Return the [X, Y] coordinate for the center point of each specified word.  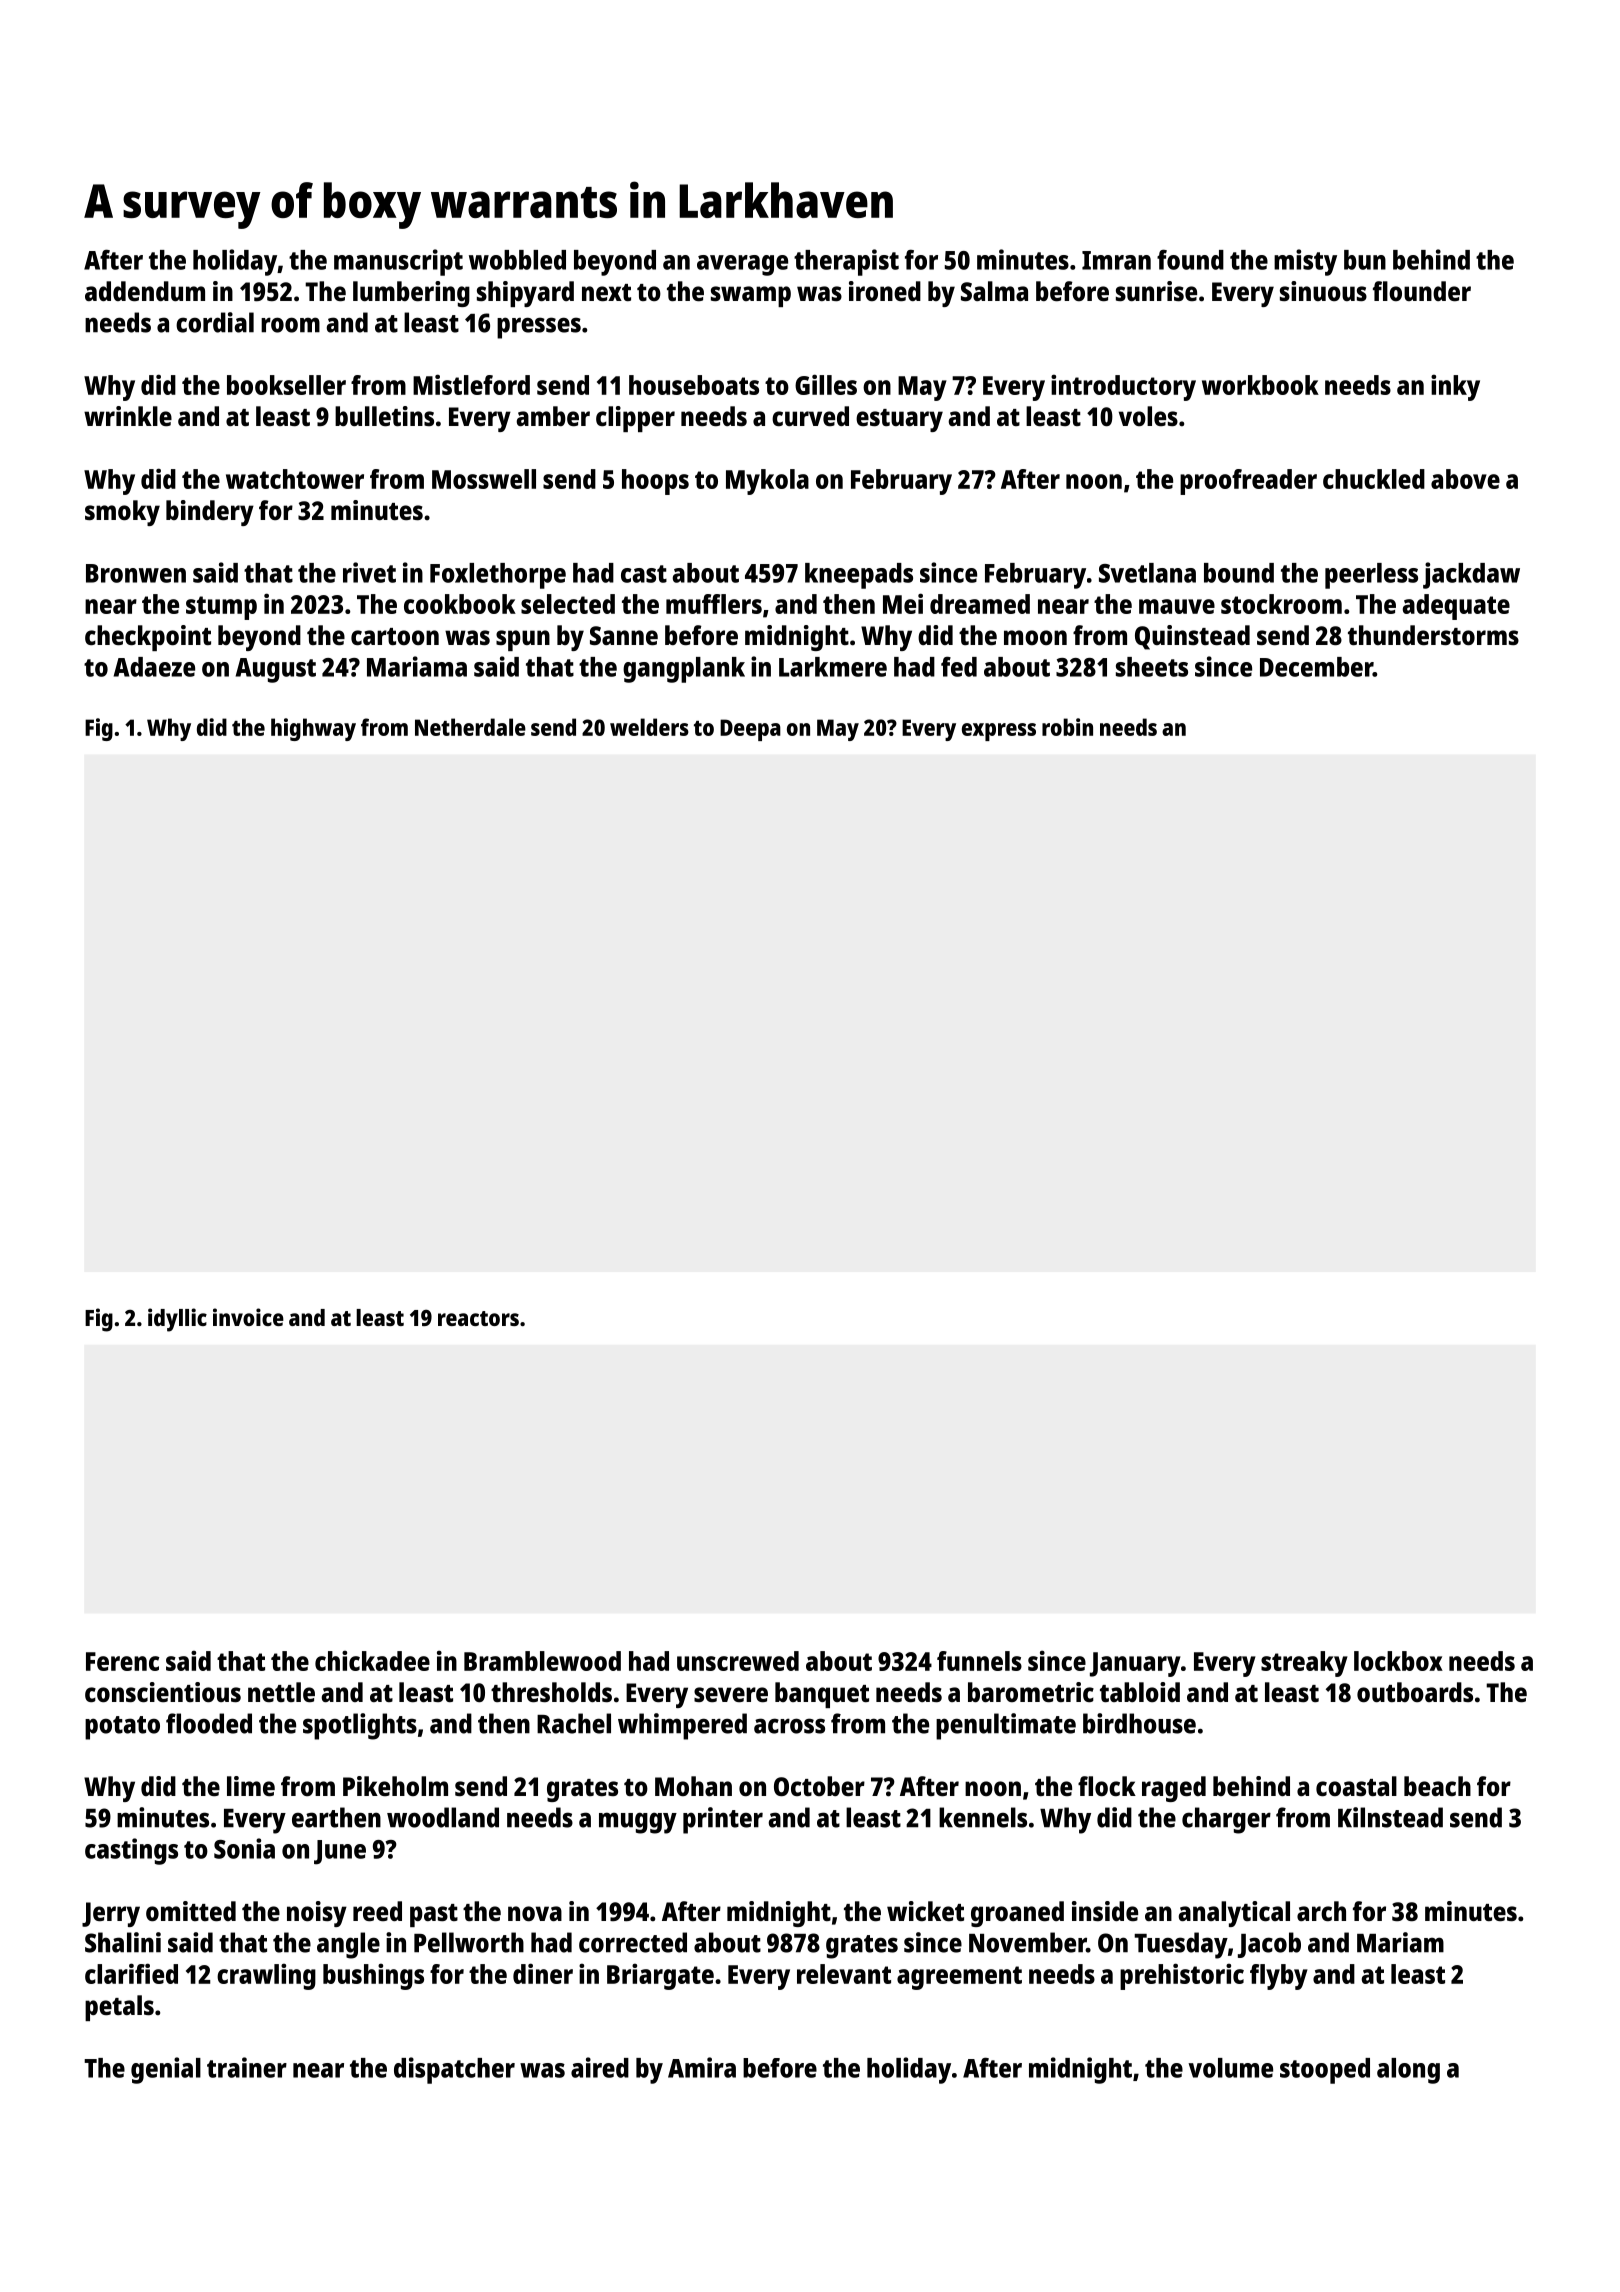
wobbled [517, 260]
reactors [478, 1318]
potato [122, 1728]
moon [1035, 637]
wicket [925, 1911]
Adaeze [154, 667]
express [999, 732]
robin [1067, 727]
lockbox [1398, 1661]
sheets [1152, 667]
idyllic [177, 1320]
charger [1226, 1820]
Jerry [111, 1914]
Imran [1116, 260]
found [1190, 259]
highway [313, 729]
